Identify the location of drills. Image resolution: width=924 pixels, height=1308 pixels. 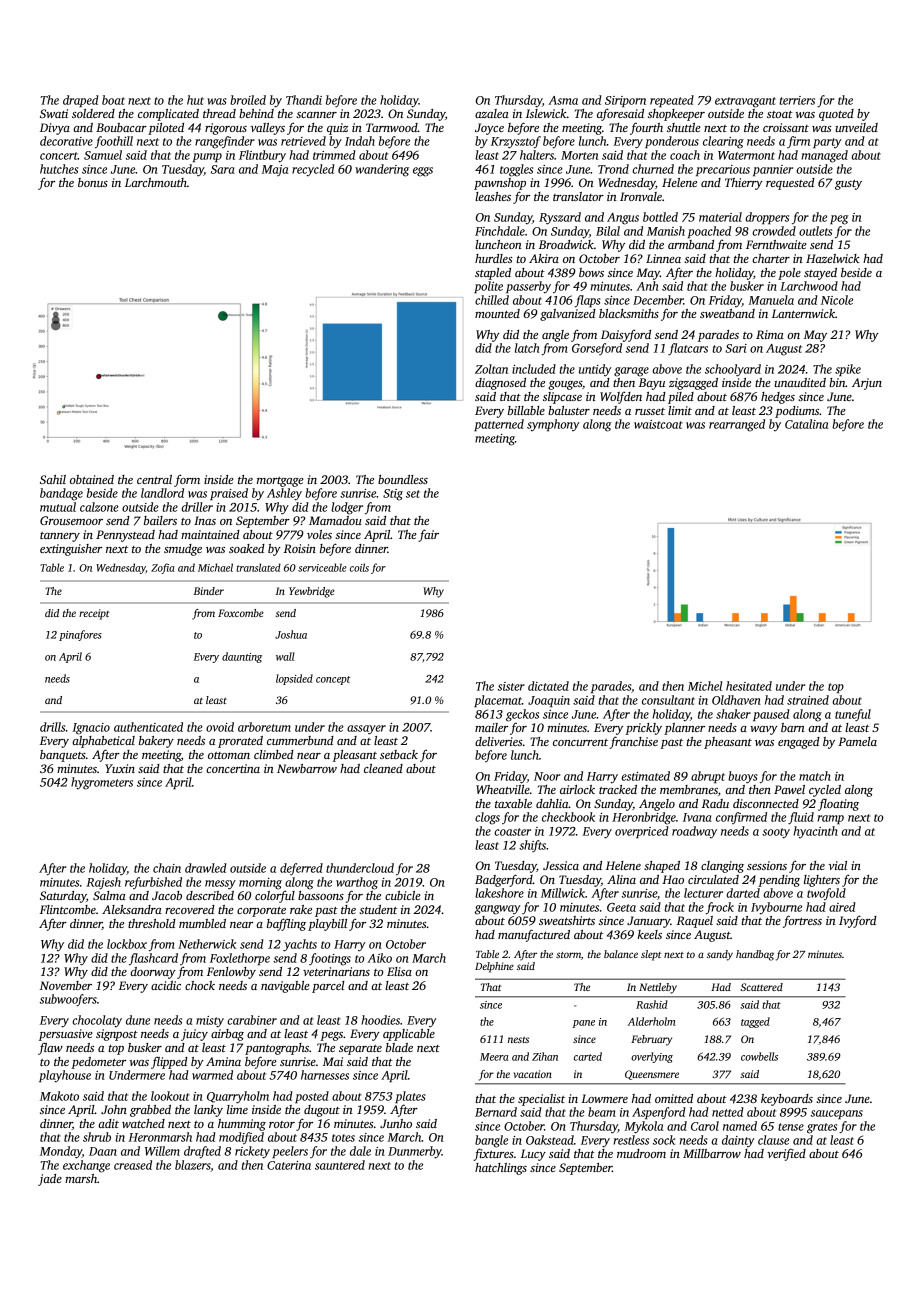
(52, 727).
